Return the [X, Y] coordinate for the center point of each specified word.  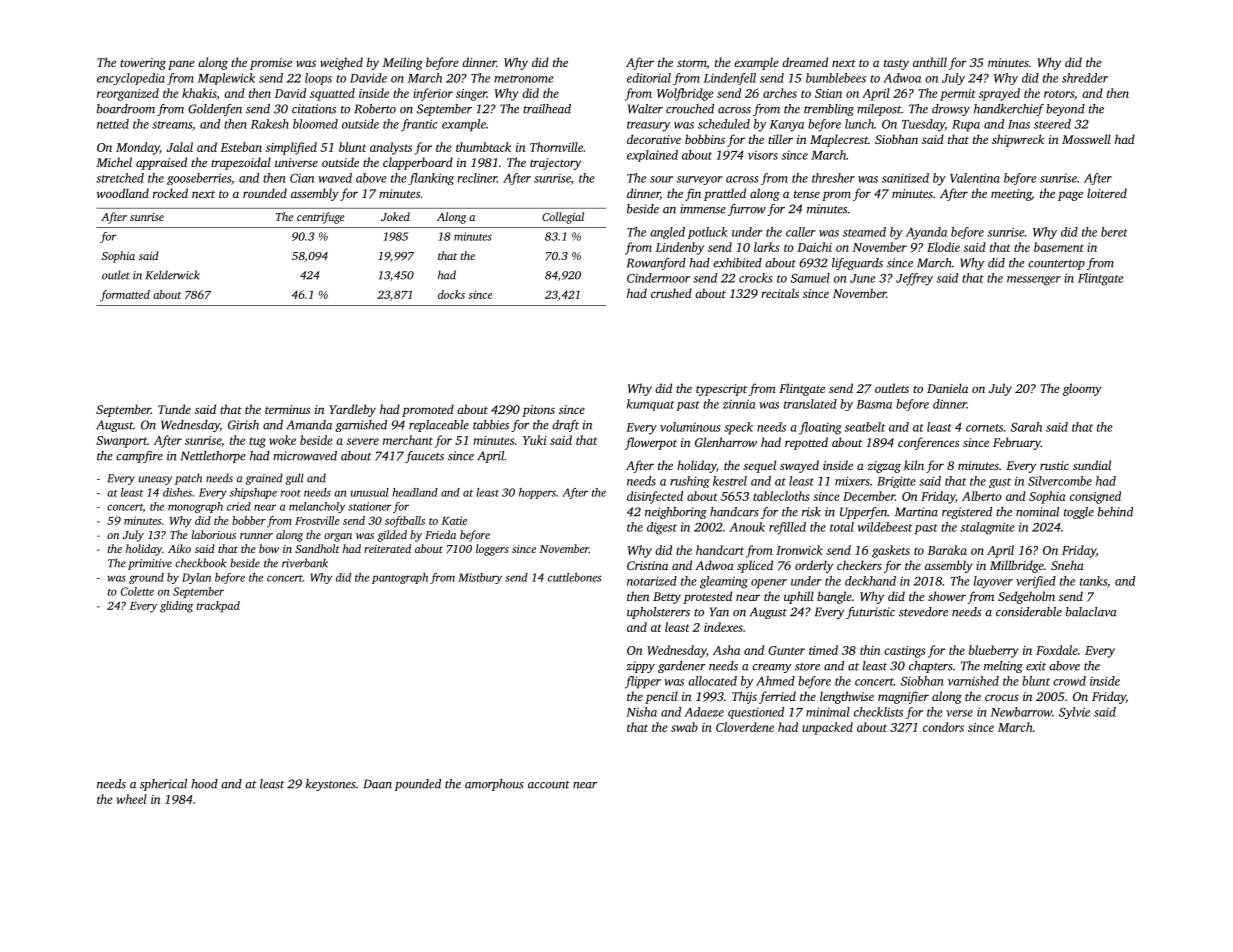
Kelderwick [173, 275]
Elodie [943, 247]
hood [204, 784]
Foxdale [1057, 650]
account [549, 785]
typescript [721, 390]
